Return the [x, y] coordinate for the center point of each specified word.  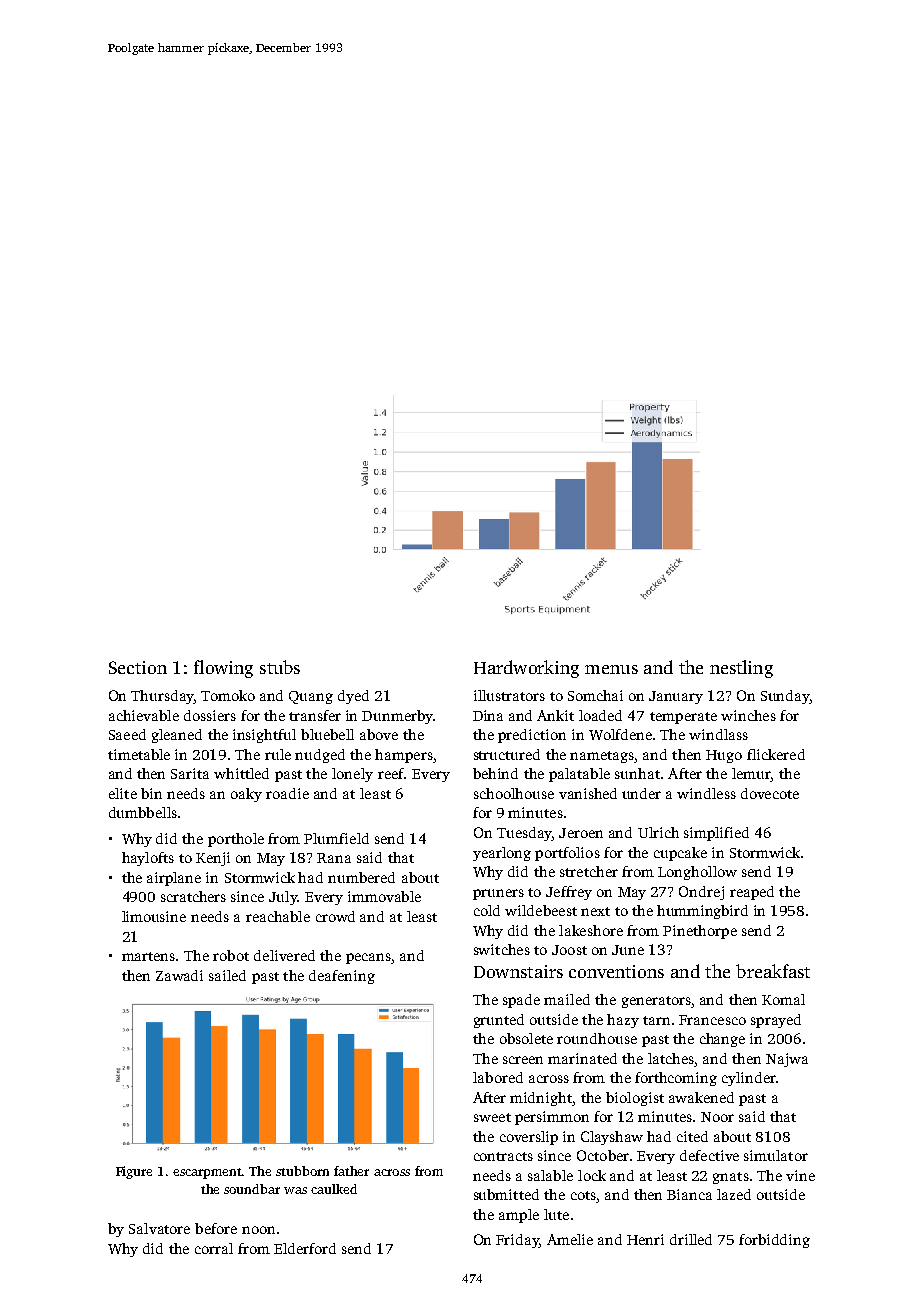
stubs [280, 667]
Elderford [305, 1248]
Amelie [570, 1239]
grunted [499, 1021]
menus [611, 669]
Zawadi [179, 975]
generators [656, 1002]
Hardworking [526, 669]
